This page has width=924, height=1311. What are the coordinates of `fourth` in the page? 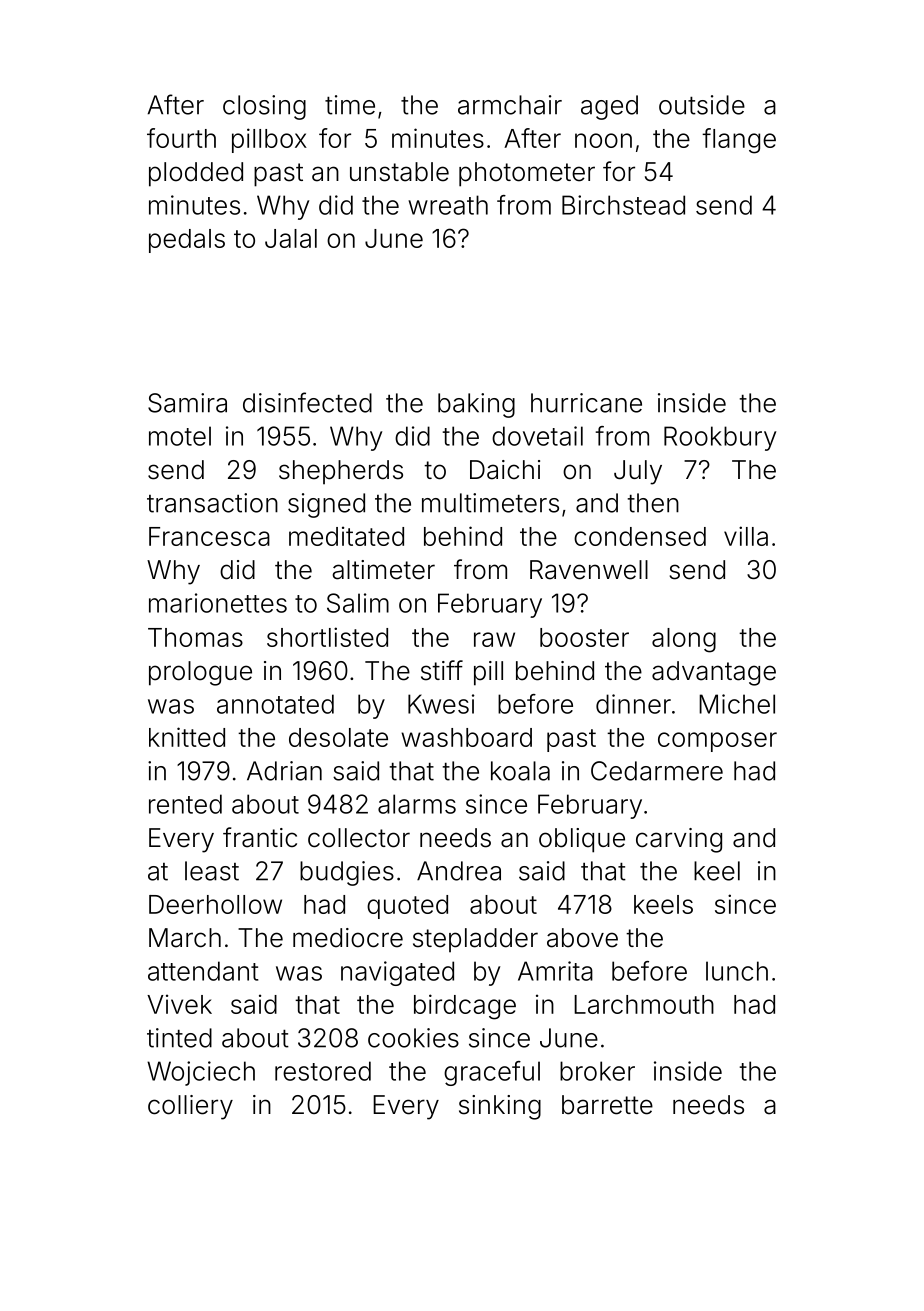 It's located at (181, 138).
